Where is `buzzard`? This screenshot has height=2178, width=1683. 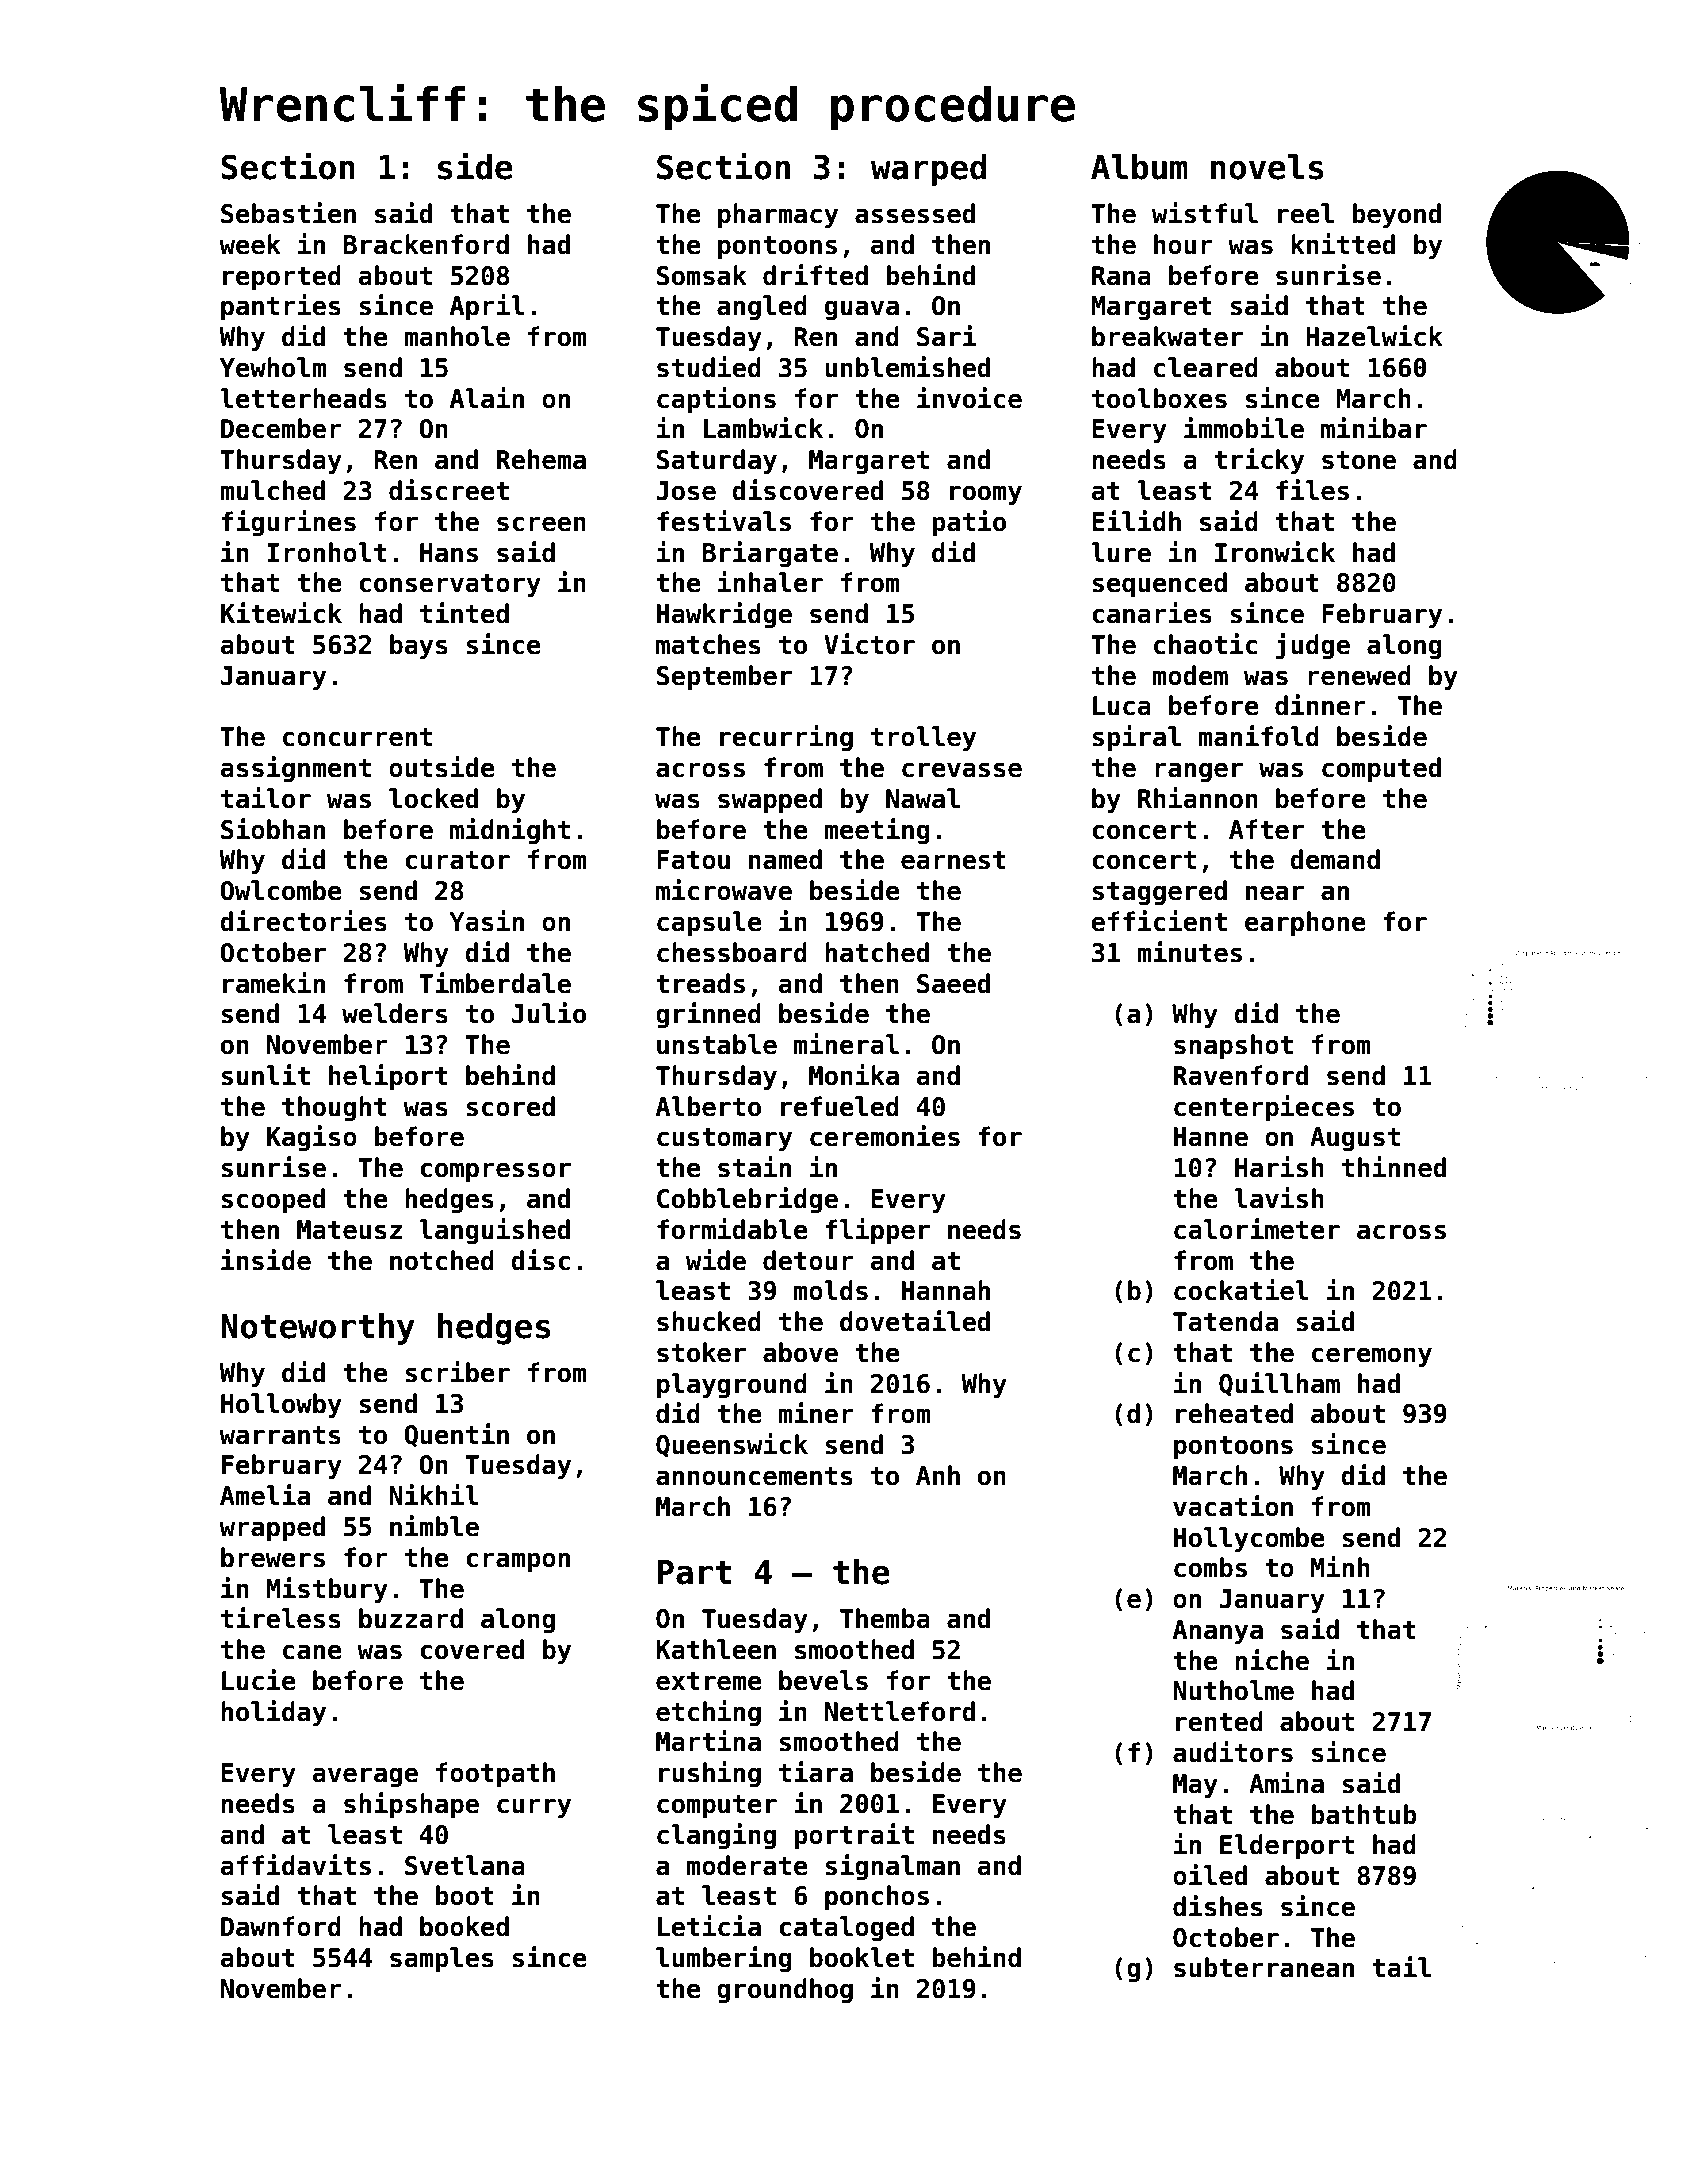 buzzard is located at coordinates (411, 1618).
